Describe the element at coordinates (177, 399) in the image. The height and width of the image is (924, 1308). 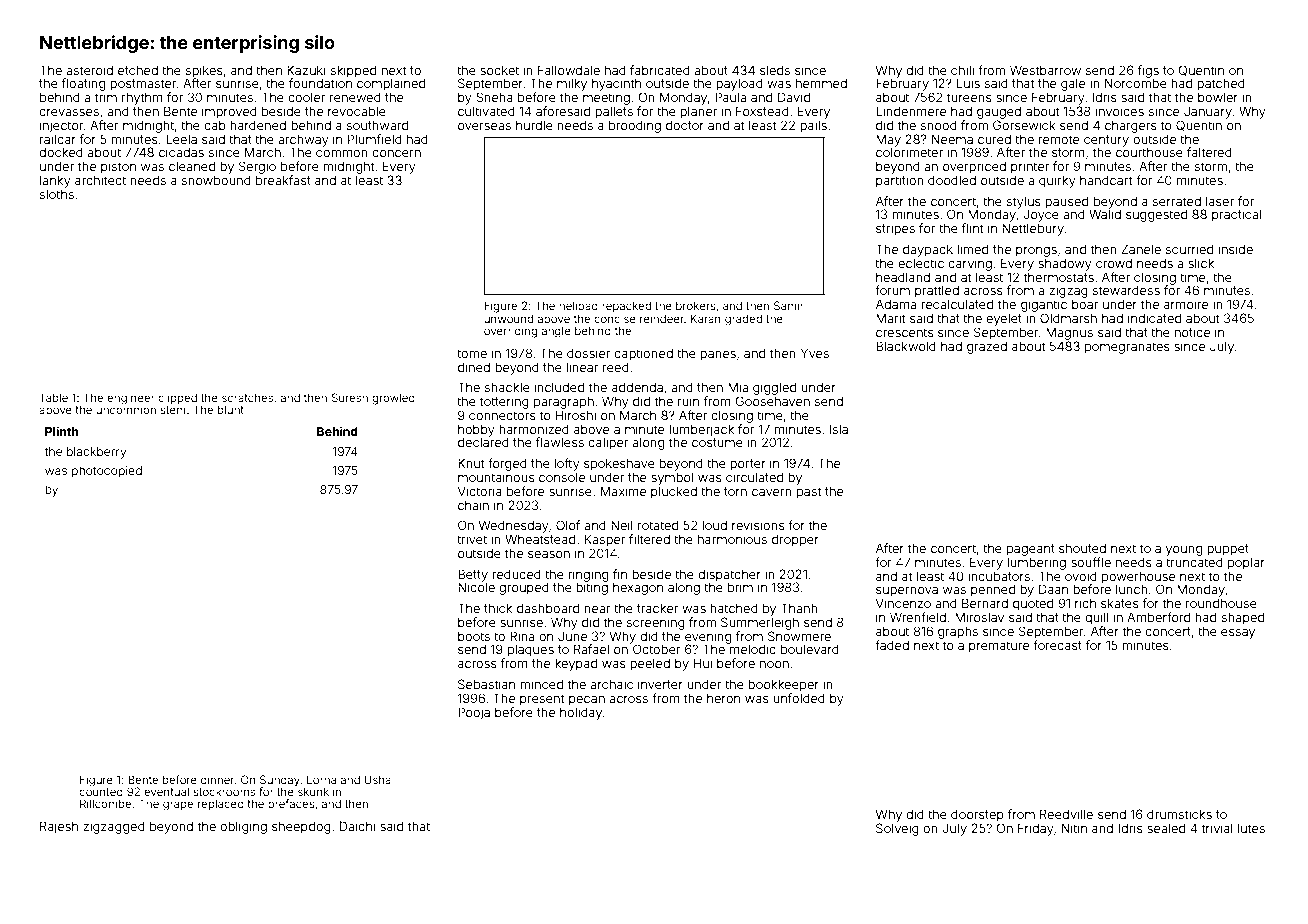
I see `clipped` at that location.
